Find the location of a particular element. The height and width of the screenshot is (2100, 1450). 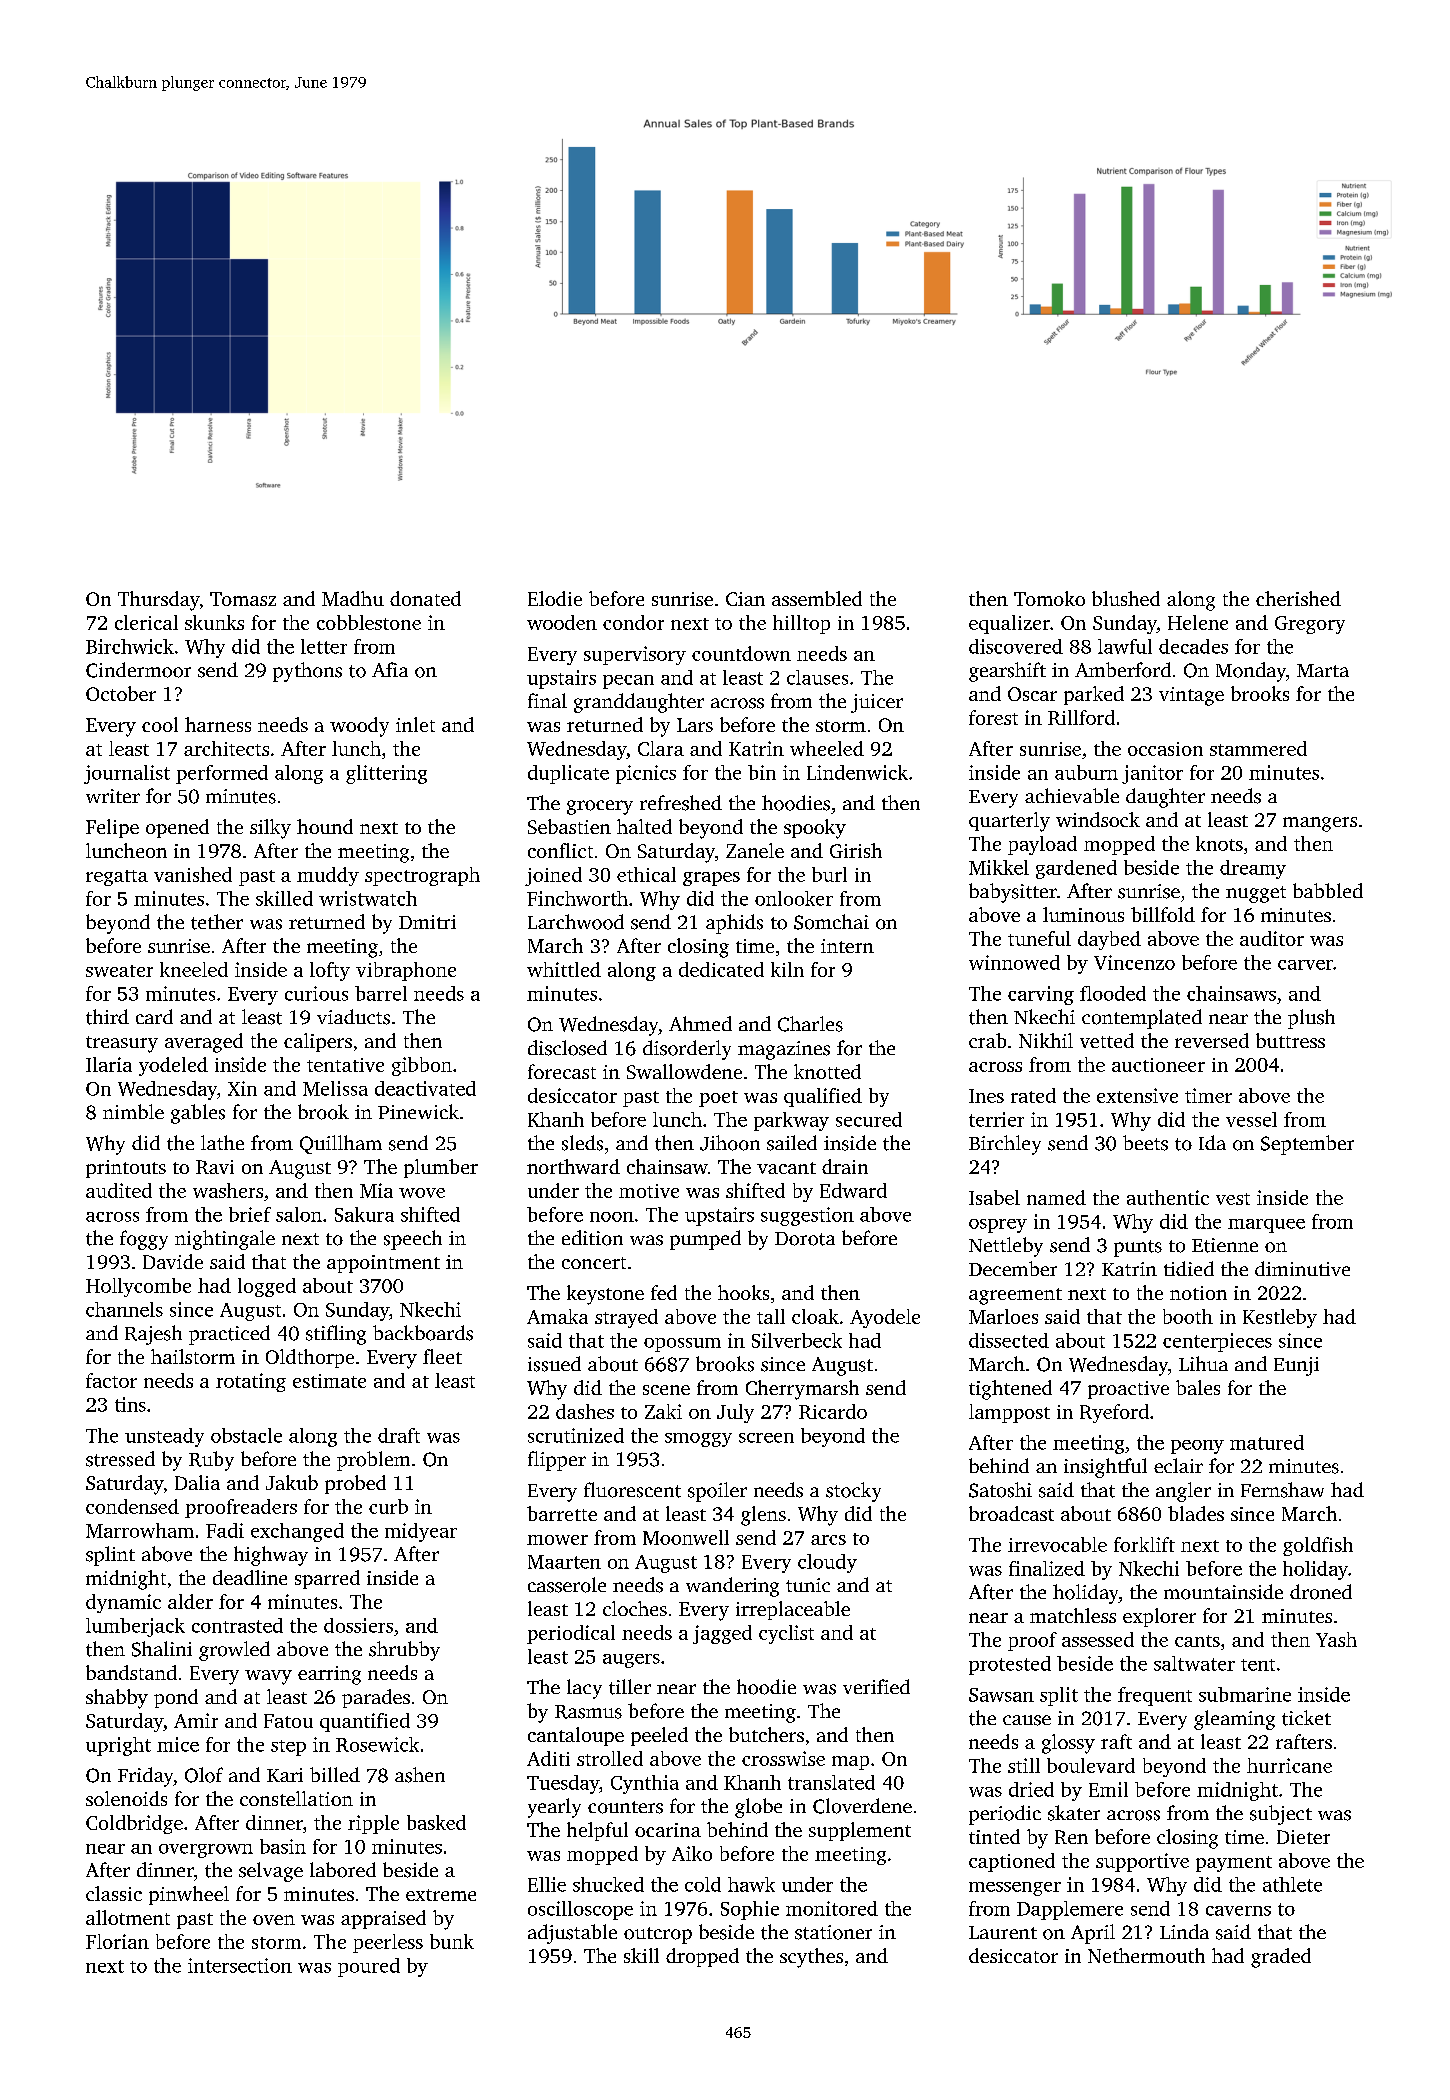

condensed is located at coordinates (132, 1506).
